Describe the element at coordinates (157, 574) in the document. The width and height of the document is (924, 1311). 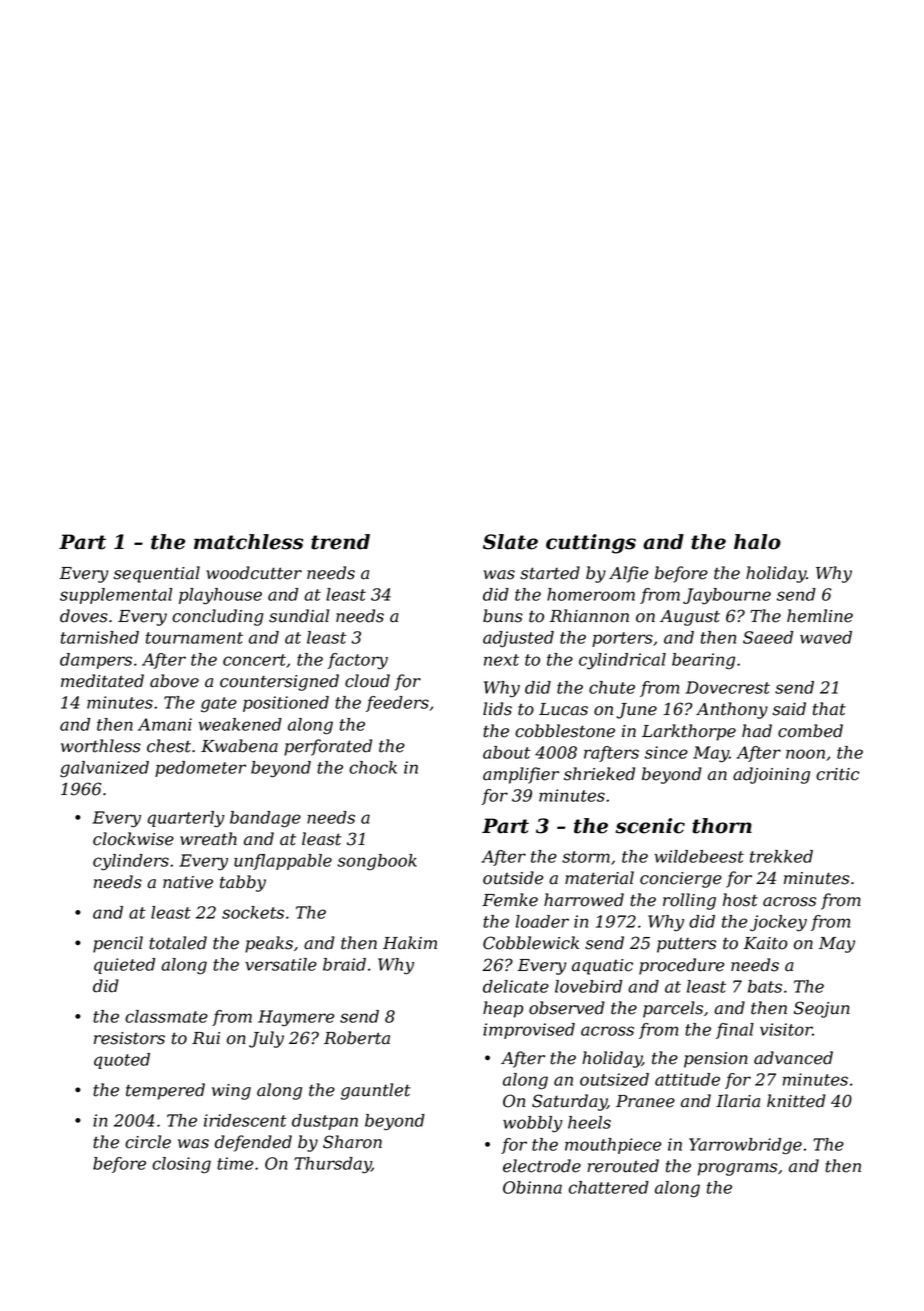
I see `sequential` at that location.
